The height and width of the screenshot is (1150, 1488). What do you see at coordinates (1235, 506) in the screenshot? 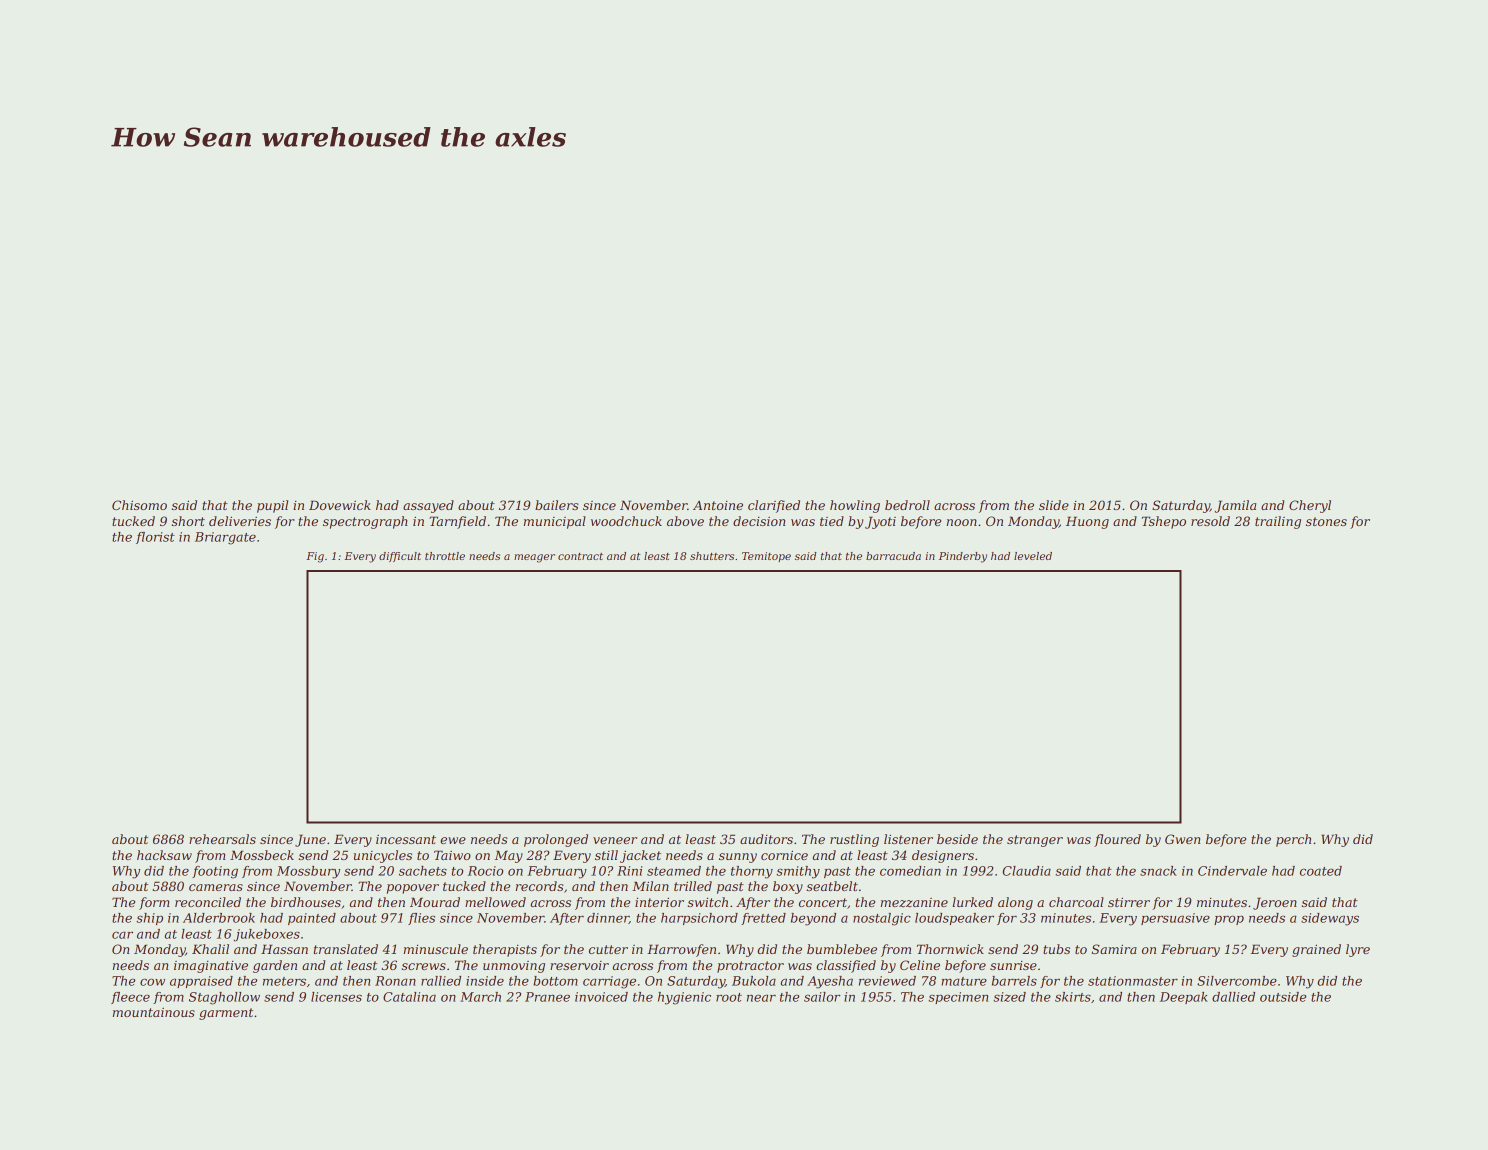
I see `Jamila` at bounding box center [1235, 506].
